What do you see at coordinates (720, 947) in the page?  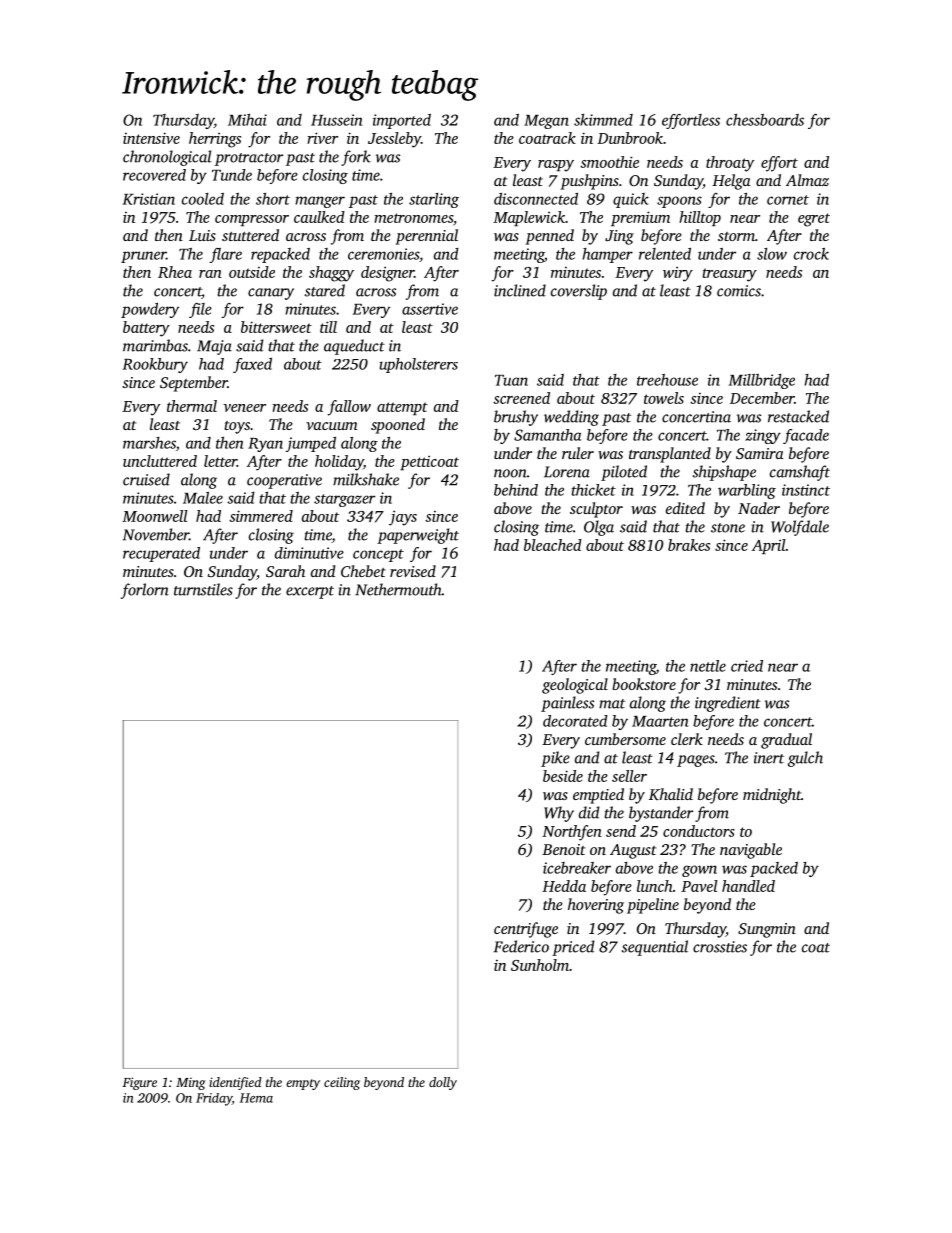 I see `crossties` at bounding box center [720, 947].
